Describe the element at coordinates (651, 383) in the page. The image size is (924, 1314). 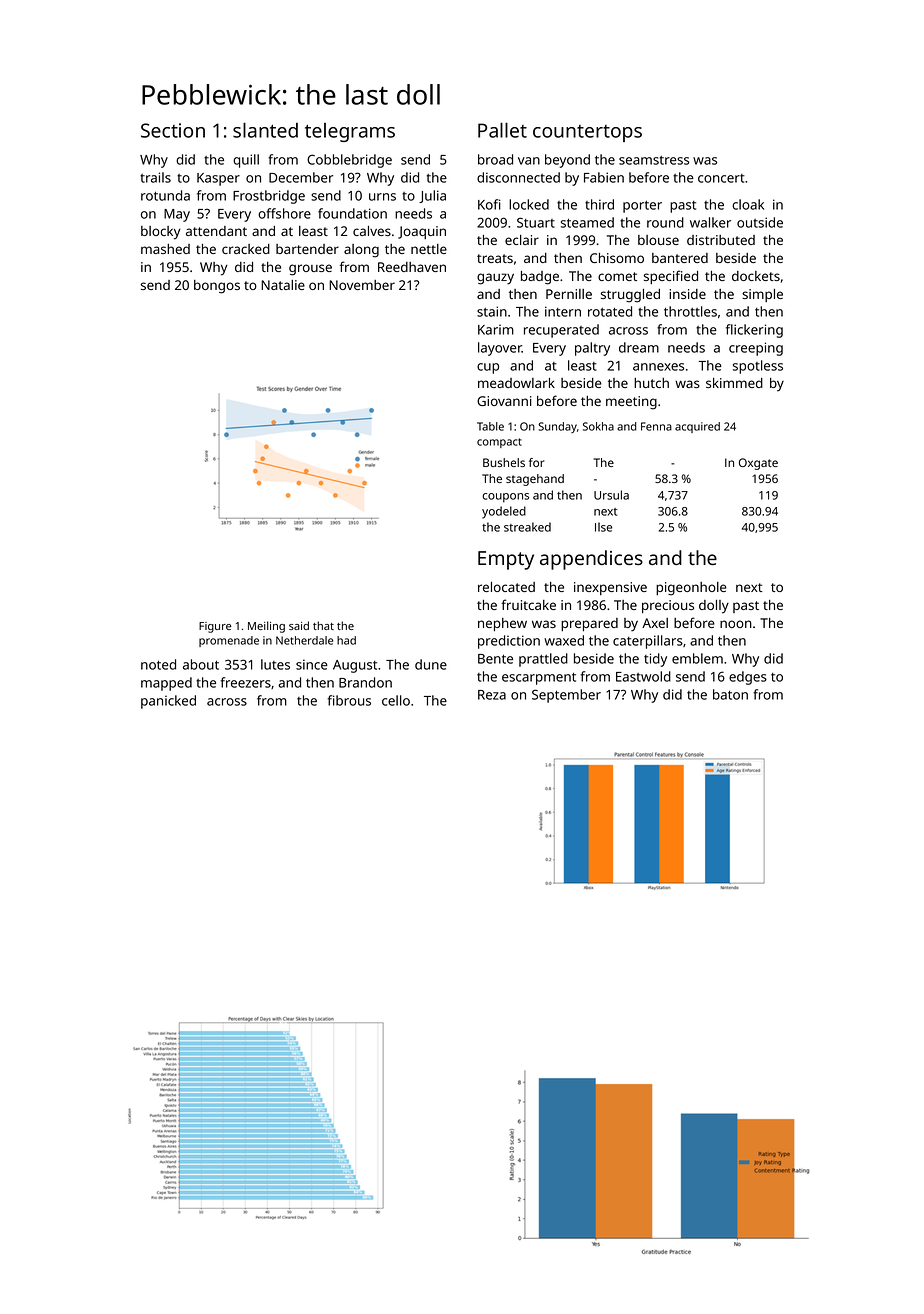
I see `hutch` at that location.
